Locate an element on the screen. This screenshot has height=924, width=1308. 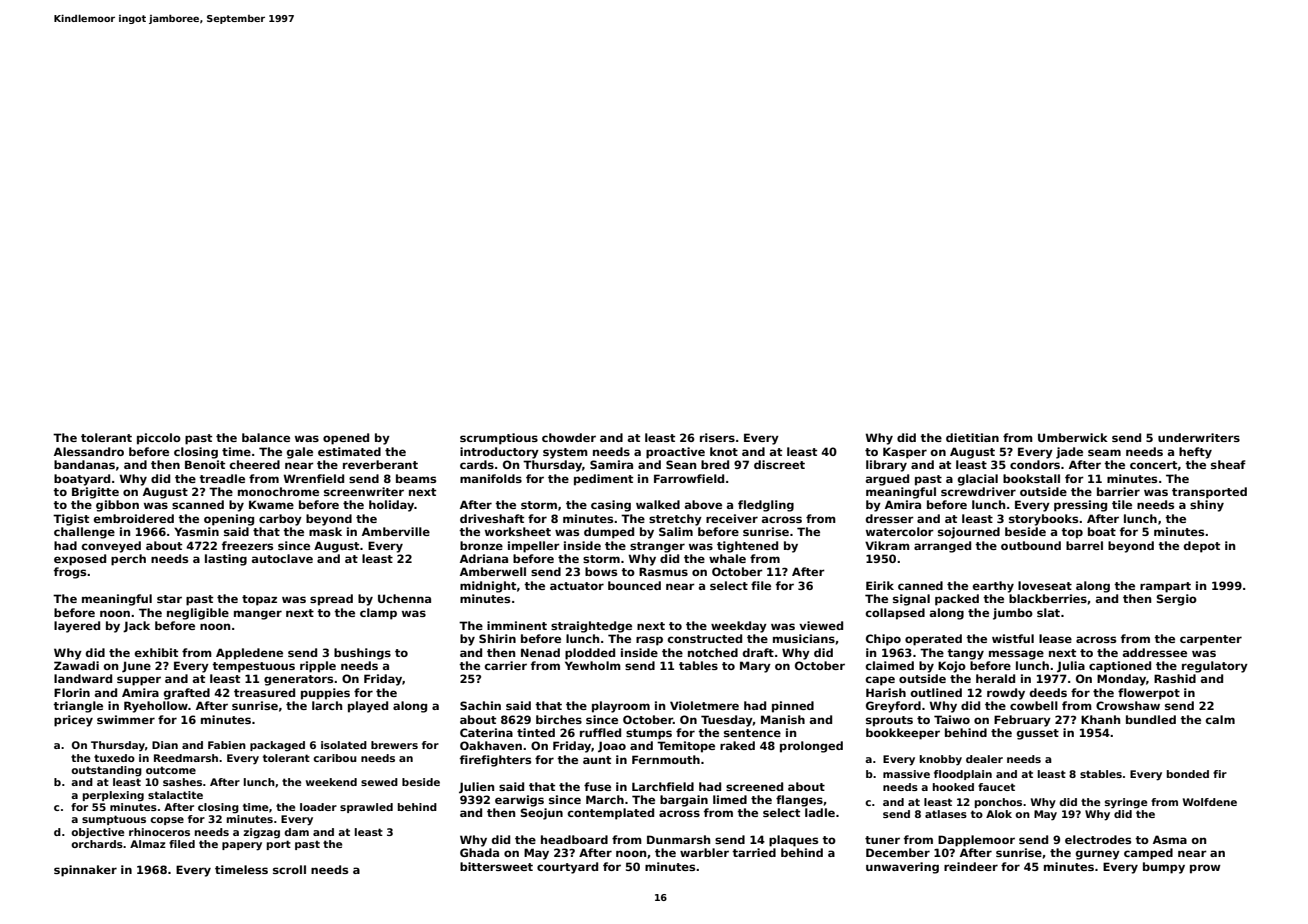
flanges is located at coordinates (799, 801).
